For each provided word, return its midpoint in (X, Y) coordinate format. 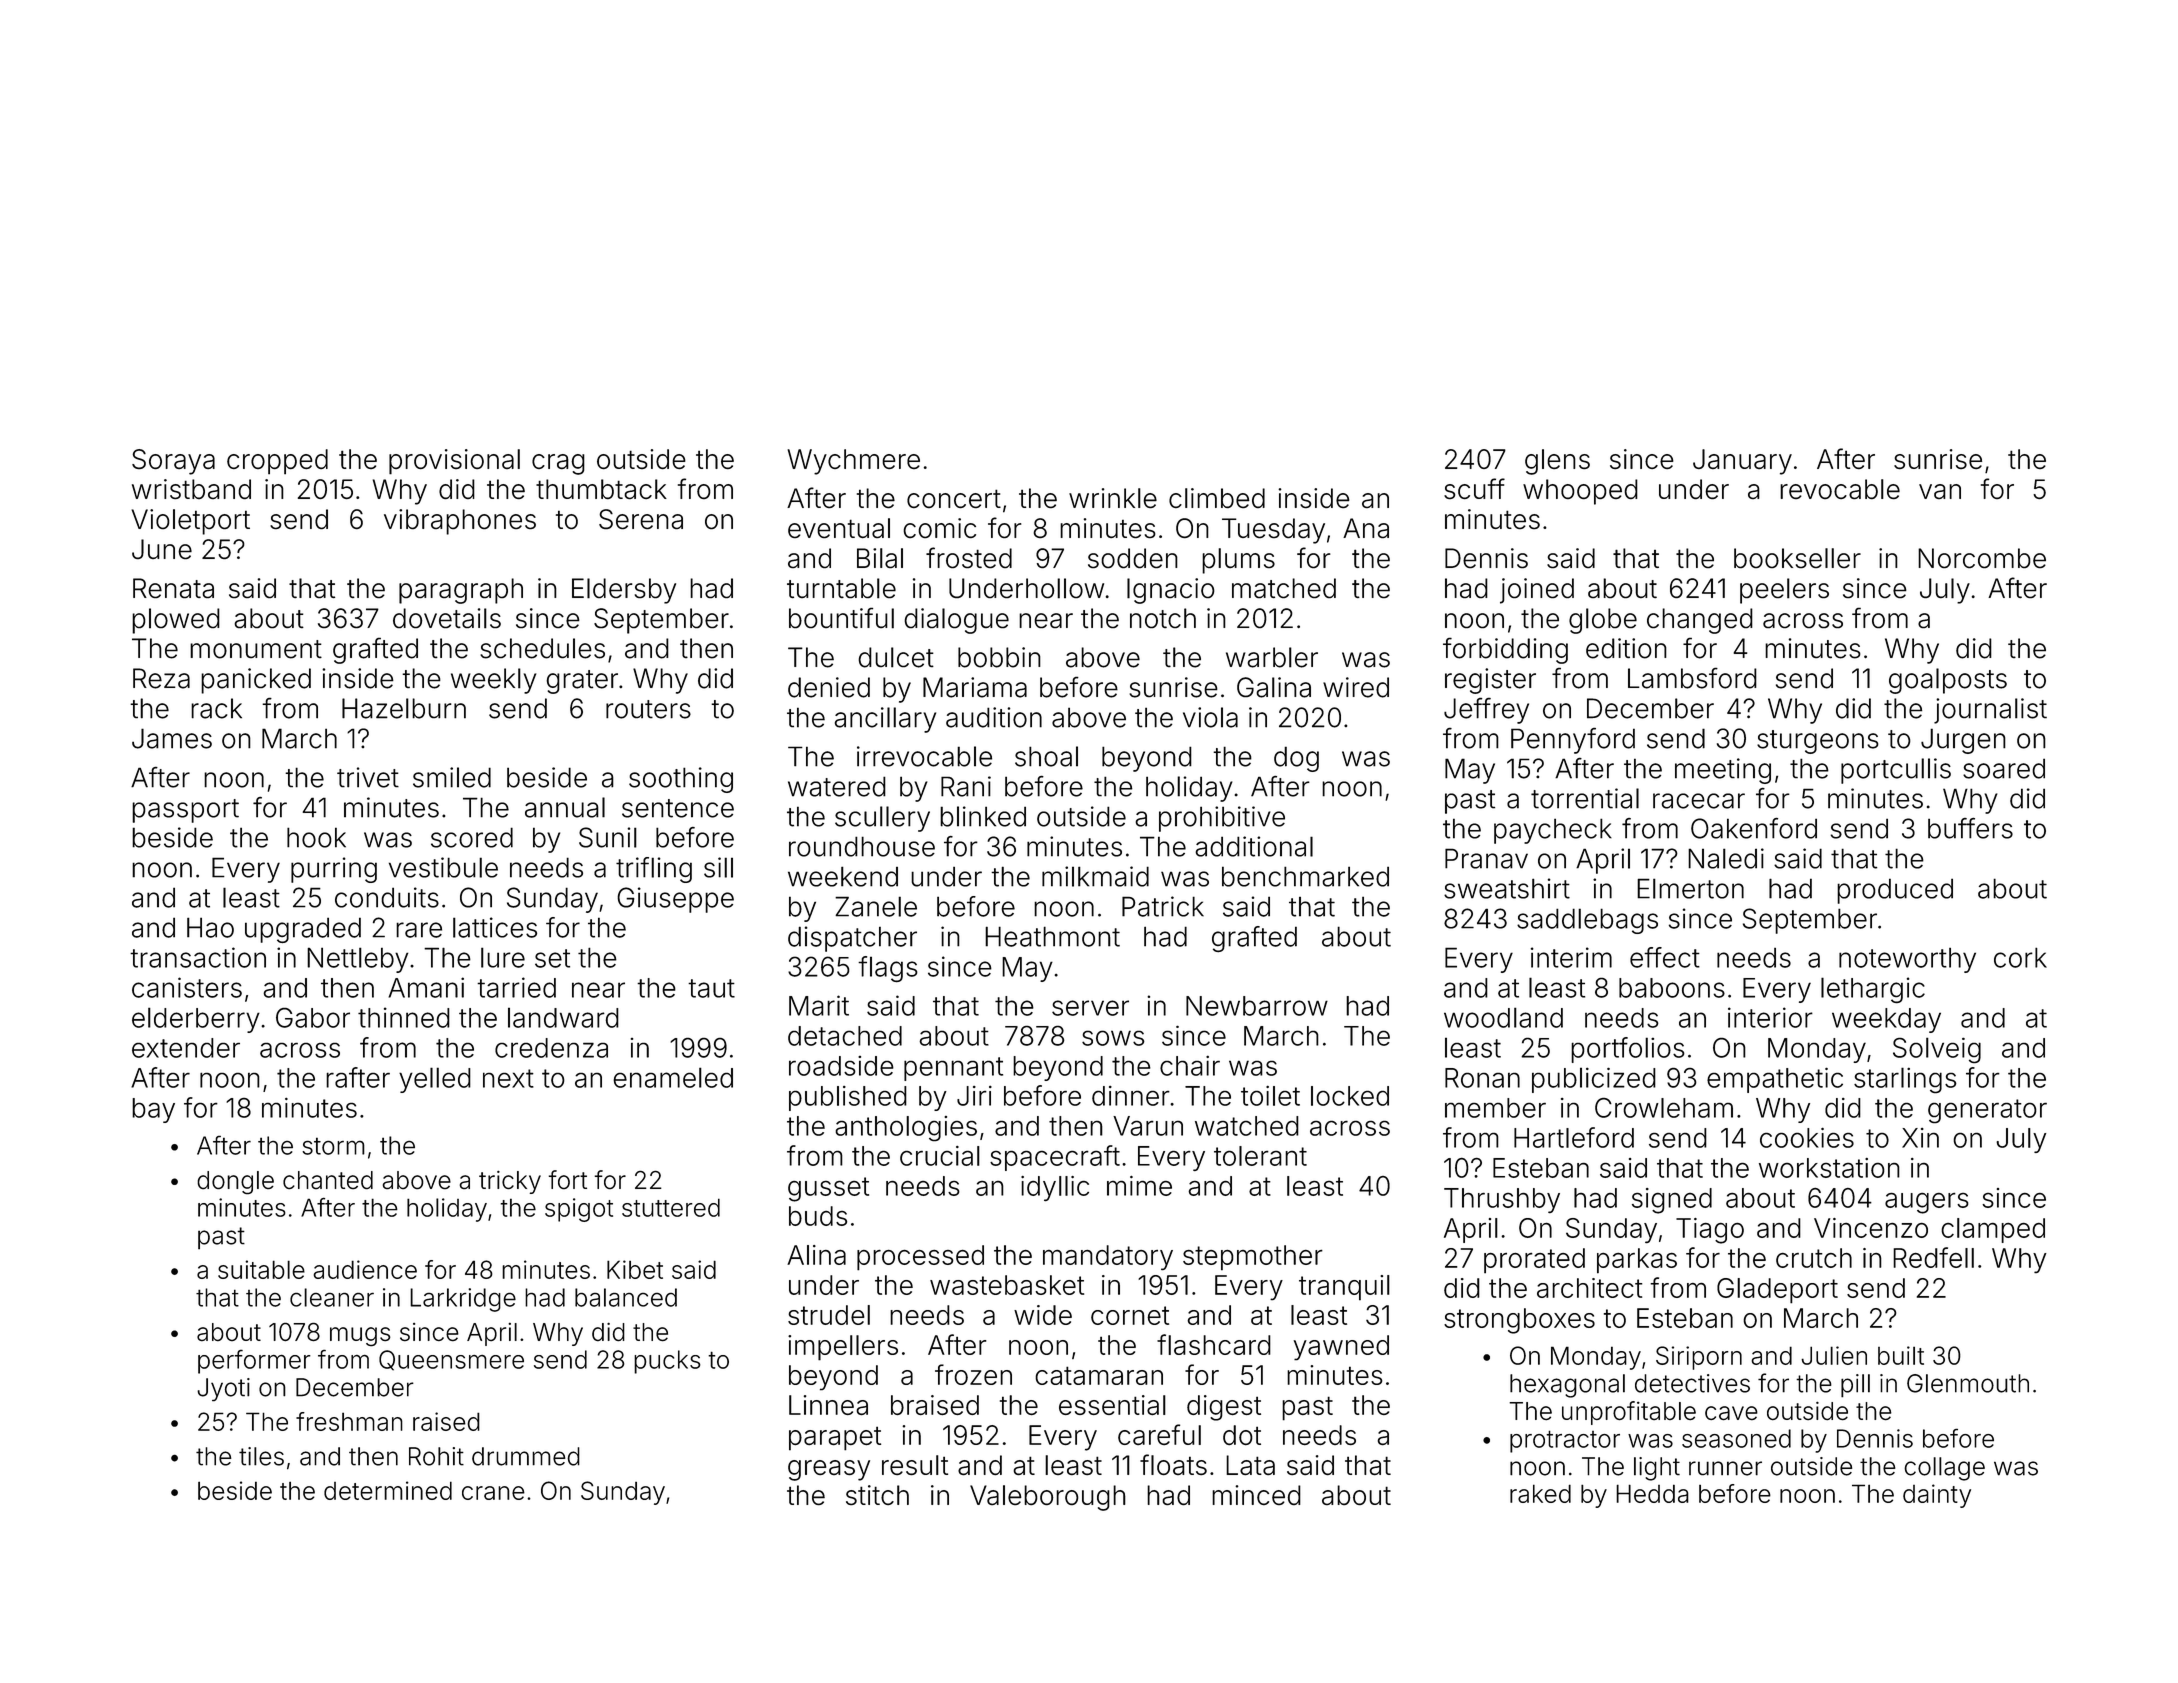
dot (1242, 1435)
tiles (261, 1456)
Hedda (1652, 1493)
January (1742, 462)
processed (920, 1258)
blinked (983, 816)
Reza (161, 678)
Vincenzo (1871, 1228)
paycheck (1553, 831)
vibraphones (460, 522)
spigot (579, 1210)
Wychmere (854, 462)
